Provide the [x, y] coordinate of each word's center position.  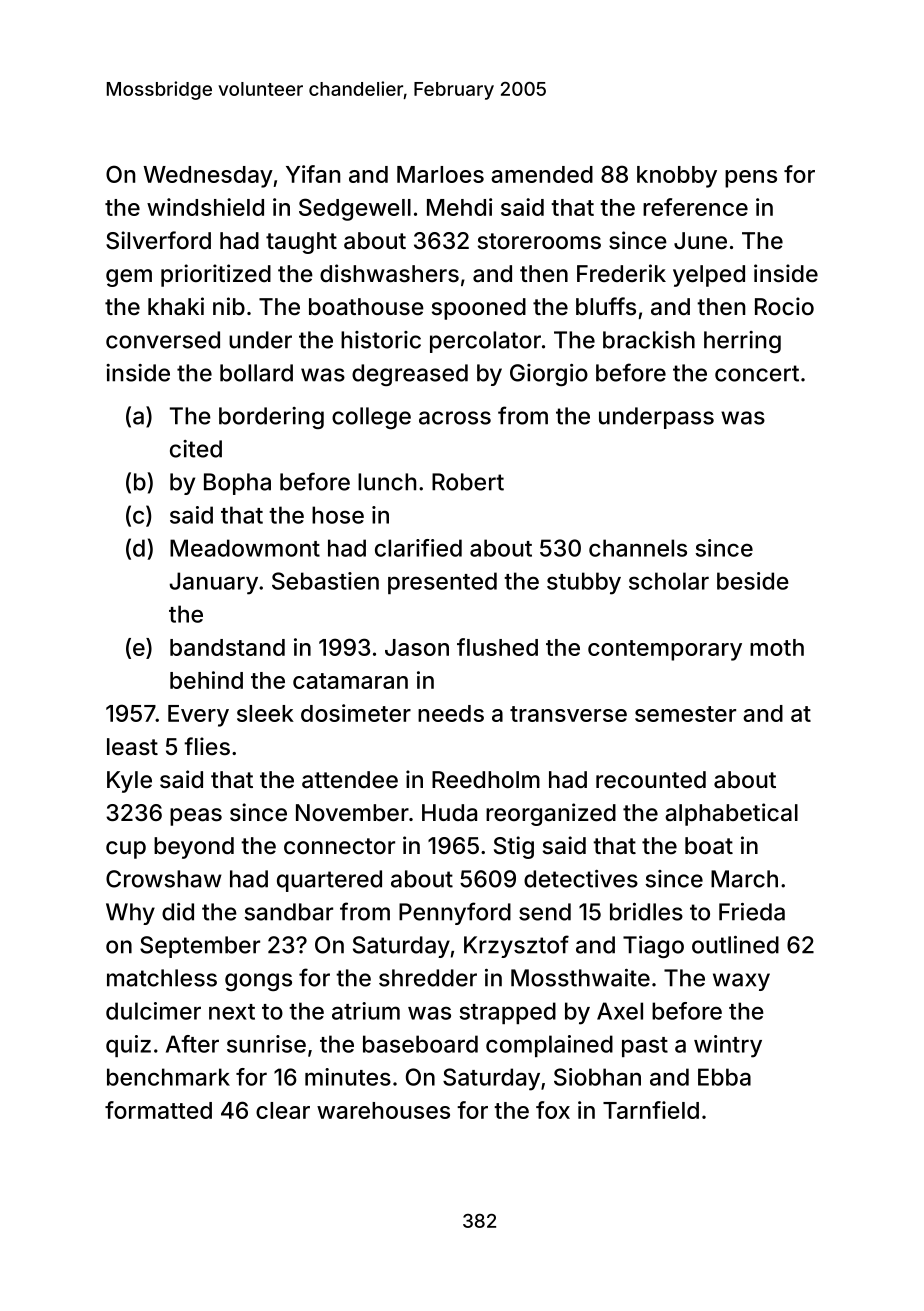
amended [542, 174]
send [545, 912]
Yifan [313, 174]
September [200, 947]
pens [751, 179]
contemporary [665, 650]
